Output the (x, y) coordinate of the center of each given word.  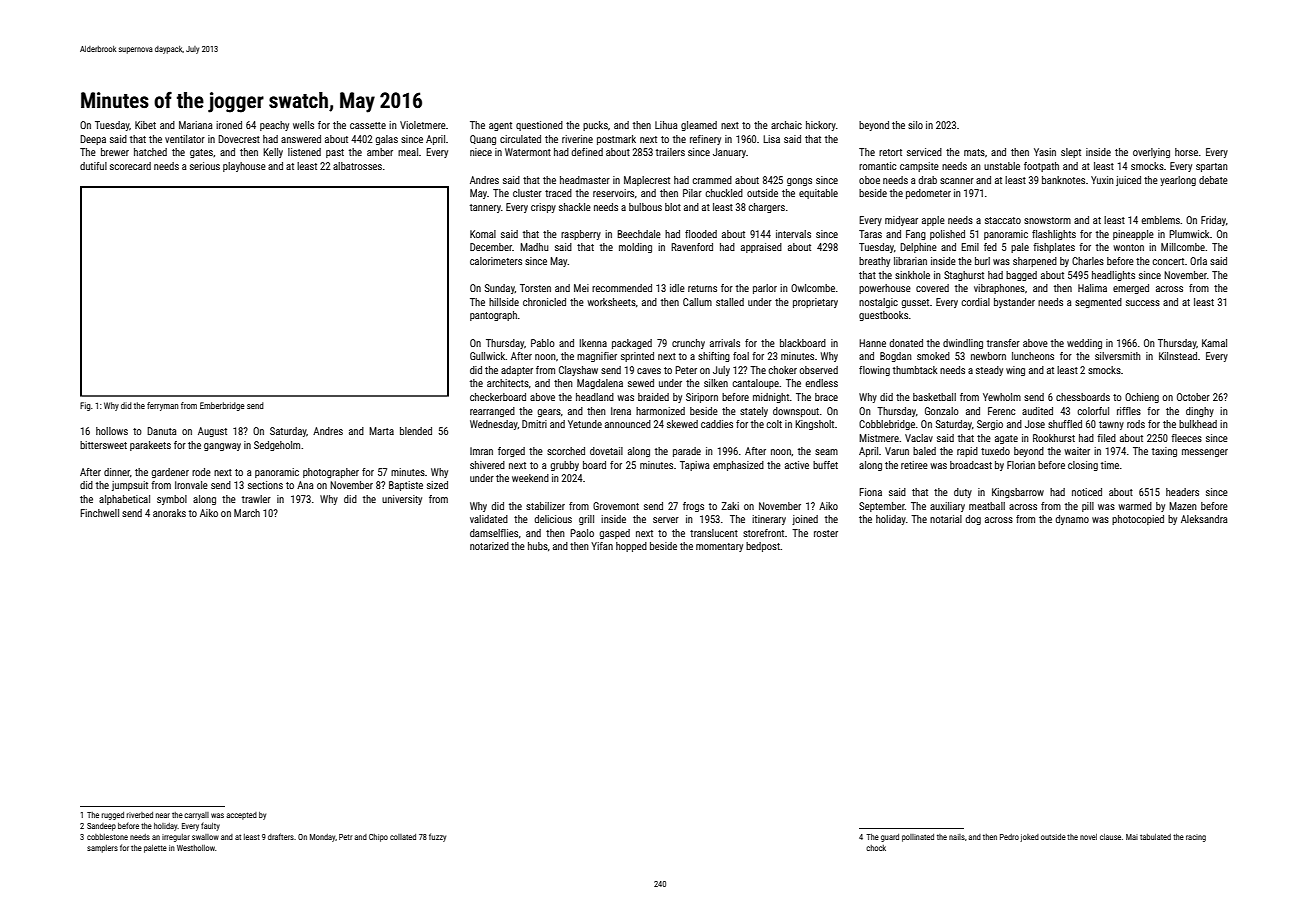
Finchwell (99, 513)
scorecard (130, 166)
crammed (712, 180)
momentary (719, 547)
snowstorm (1047, 220)
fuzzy (437, 837)
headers (1182, 492)
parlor (765, 289)
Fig (85, 406)
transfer (1003, 343)
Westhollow (196, 848)
